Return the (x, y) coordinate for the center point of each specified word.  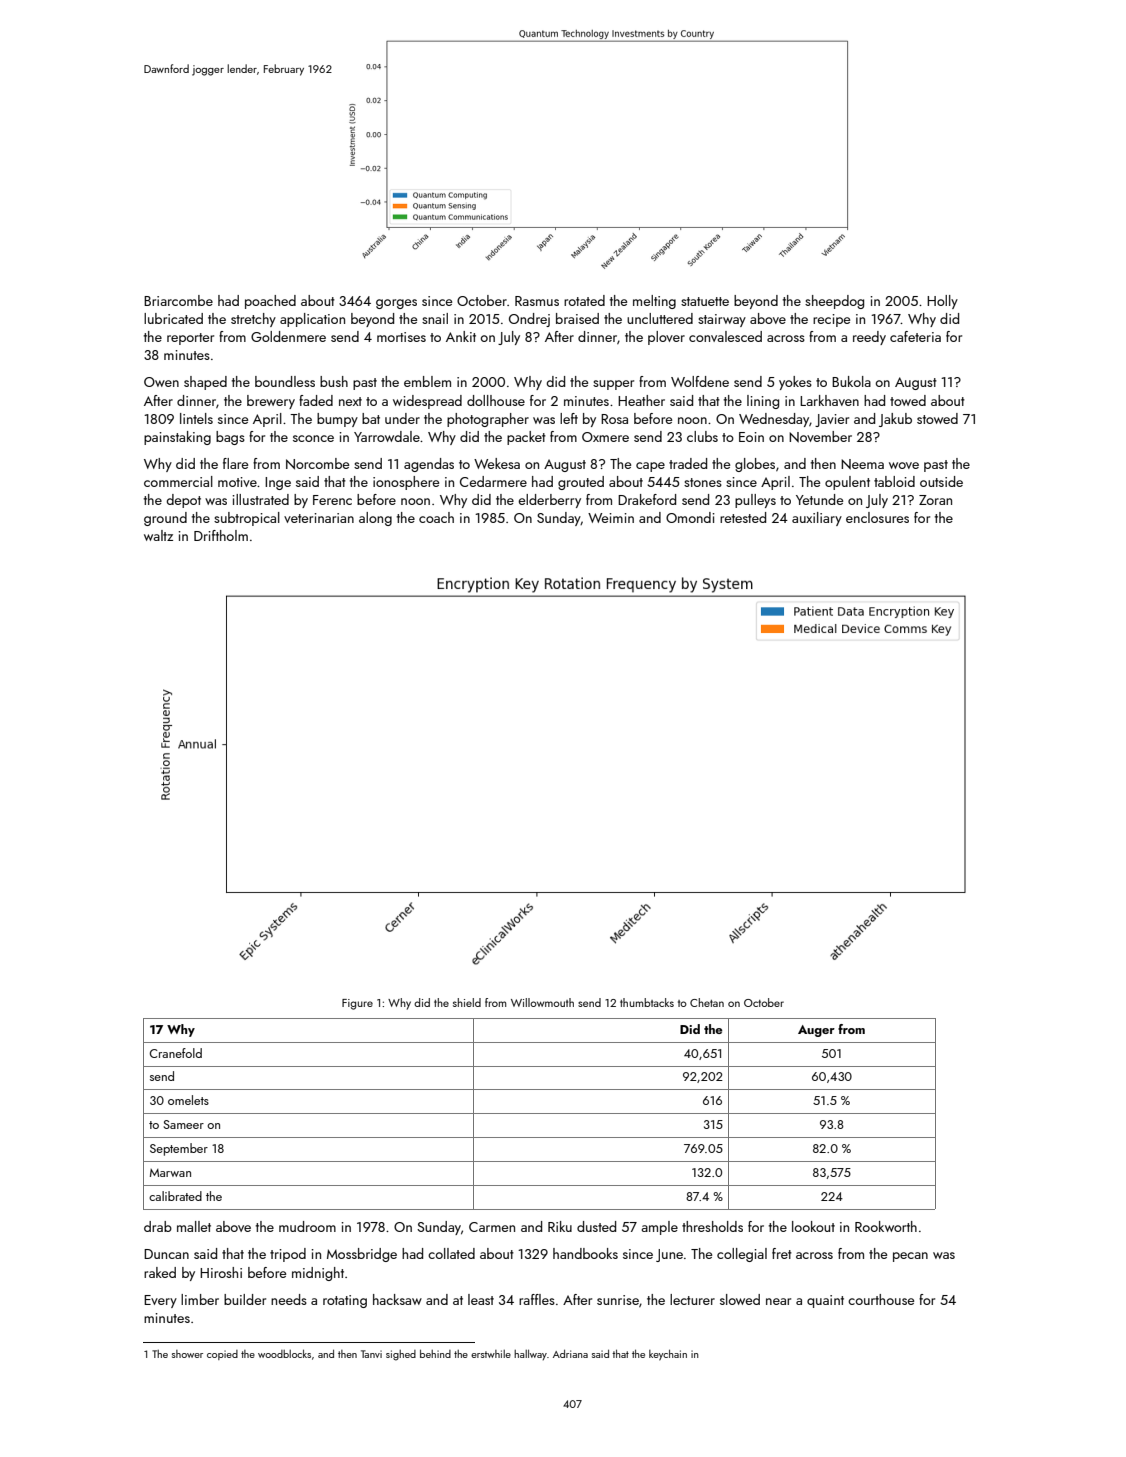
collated (451, 1253)
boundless (285, 381)
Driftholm (221, 535)
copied (222, 1355)
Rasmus (537, 301)
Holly (942, 302)
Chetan (707, 1002)
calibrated (175, 1196)
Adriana (570, 1354)
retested (743, 517)
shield (467, 1002)
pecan (910, 1257)
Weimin (611, 518)
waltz (158, 535)
